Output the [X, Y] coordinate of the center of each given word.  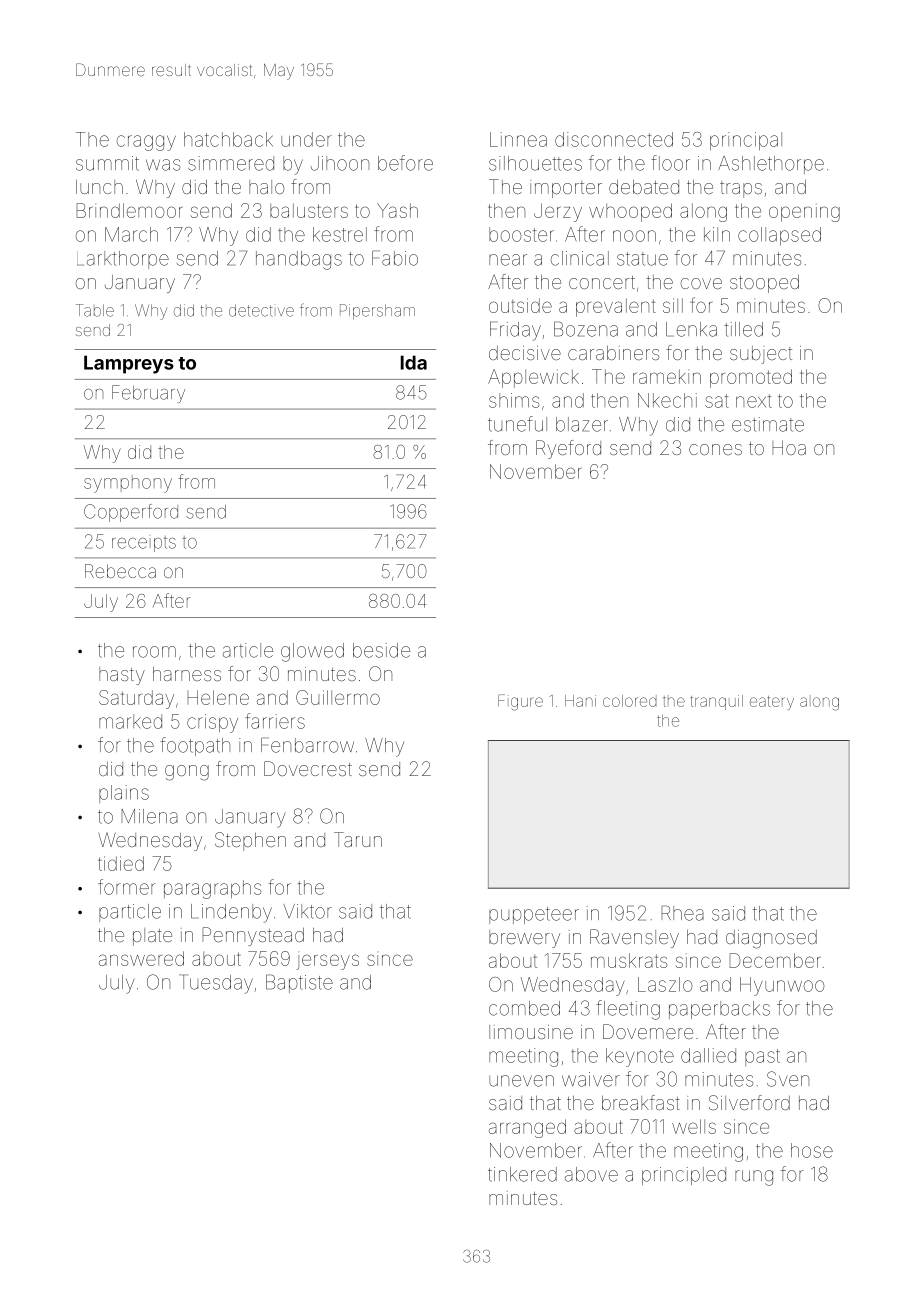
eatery [772, 703]
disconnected [614, 139]
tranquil [716, 702]
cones [715, 449]
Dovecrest [308, 768]
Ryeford [568, 449]
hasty [122, 676]
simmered [231, 163]
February [148, 394]
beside [381, 650]
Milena [149, 816]
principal [746, 141]
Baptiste [299, 983]
